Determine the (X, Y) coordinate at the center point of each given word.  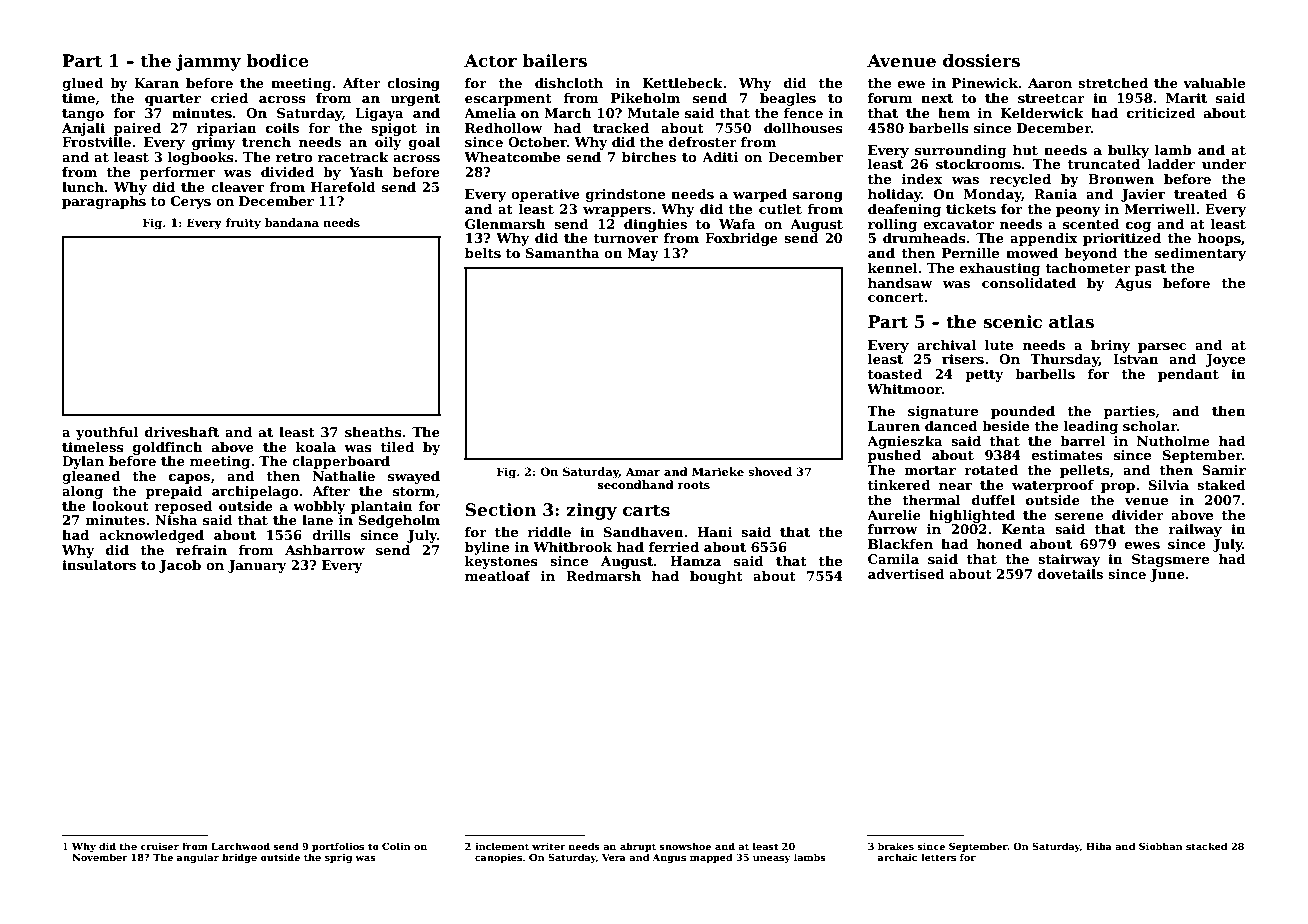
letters (938, 857)
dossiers (981, 61)
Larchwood (240, 846)
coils (282, 128)
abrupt (638, 847)
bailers (554, 61)
